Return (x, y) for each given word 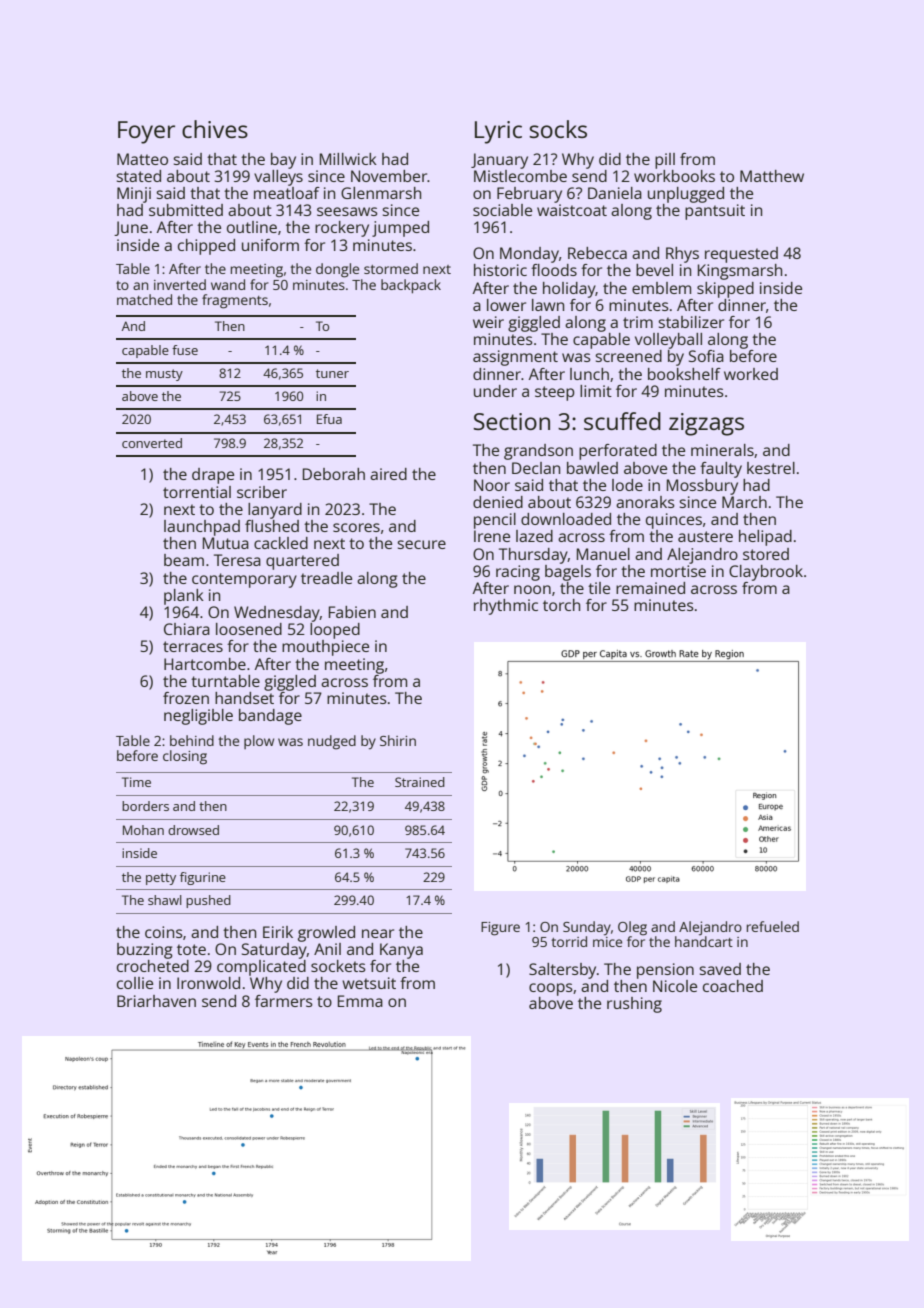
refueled (773, 926)
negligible (198, 717)
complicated (261, 968)
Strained (420, 782)
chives (215, 129)
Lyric (498, 132)
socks (558, 129)
